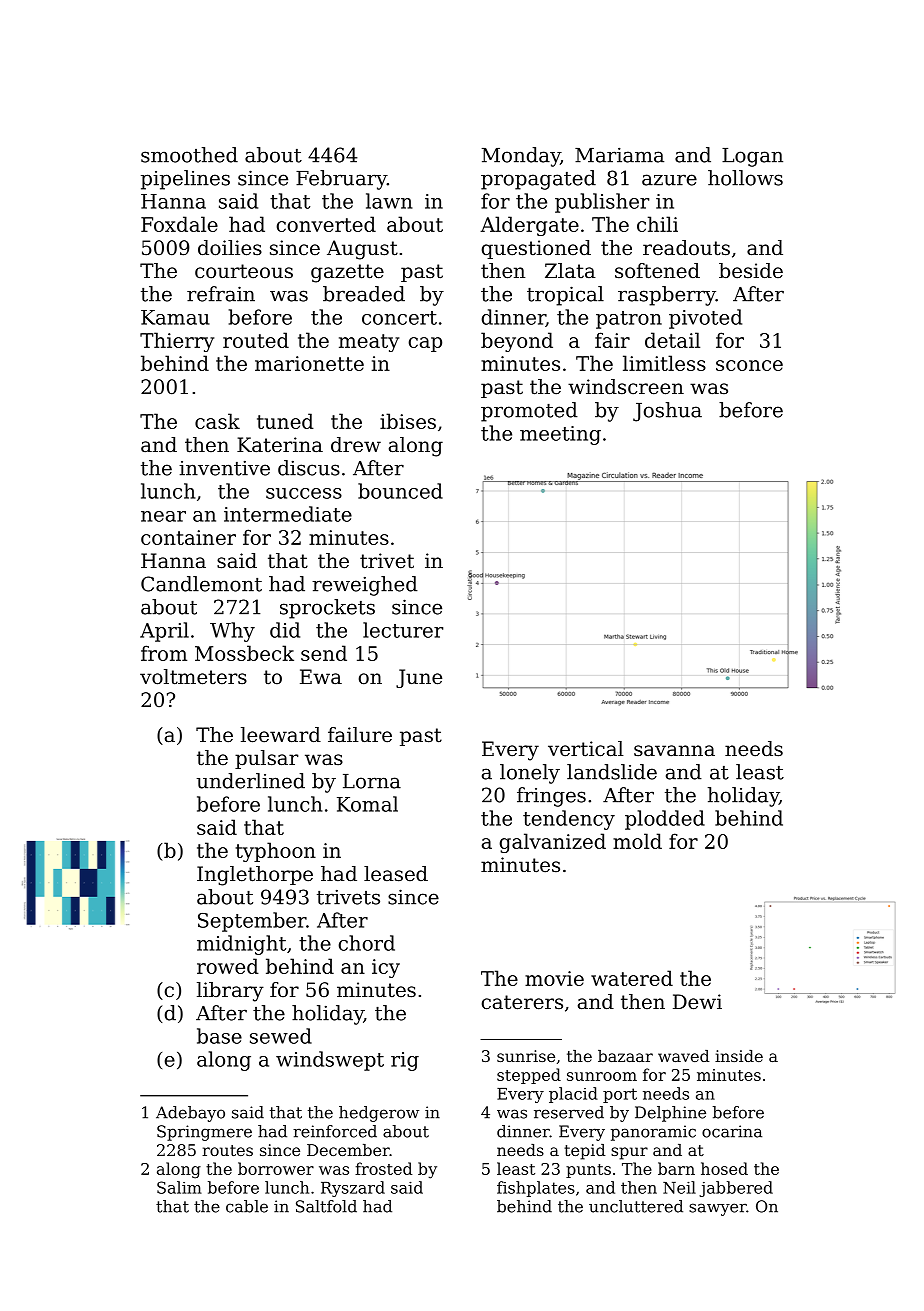 This screenshot has height=1311, width=924. I want to click on azure, so click(669, 180).
